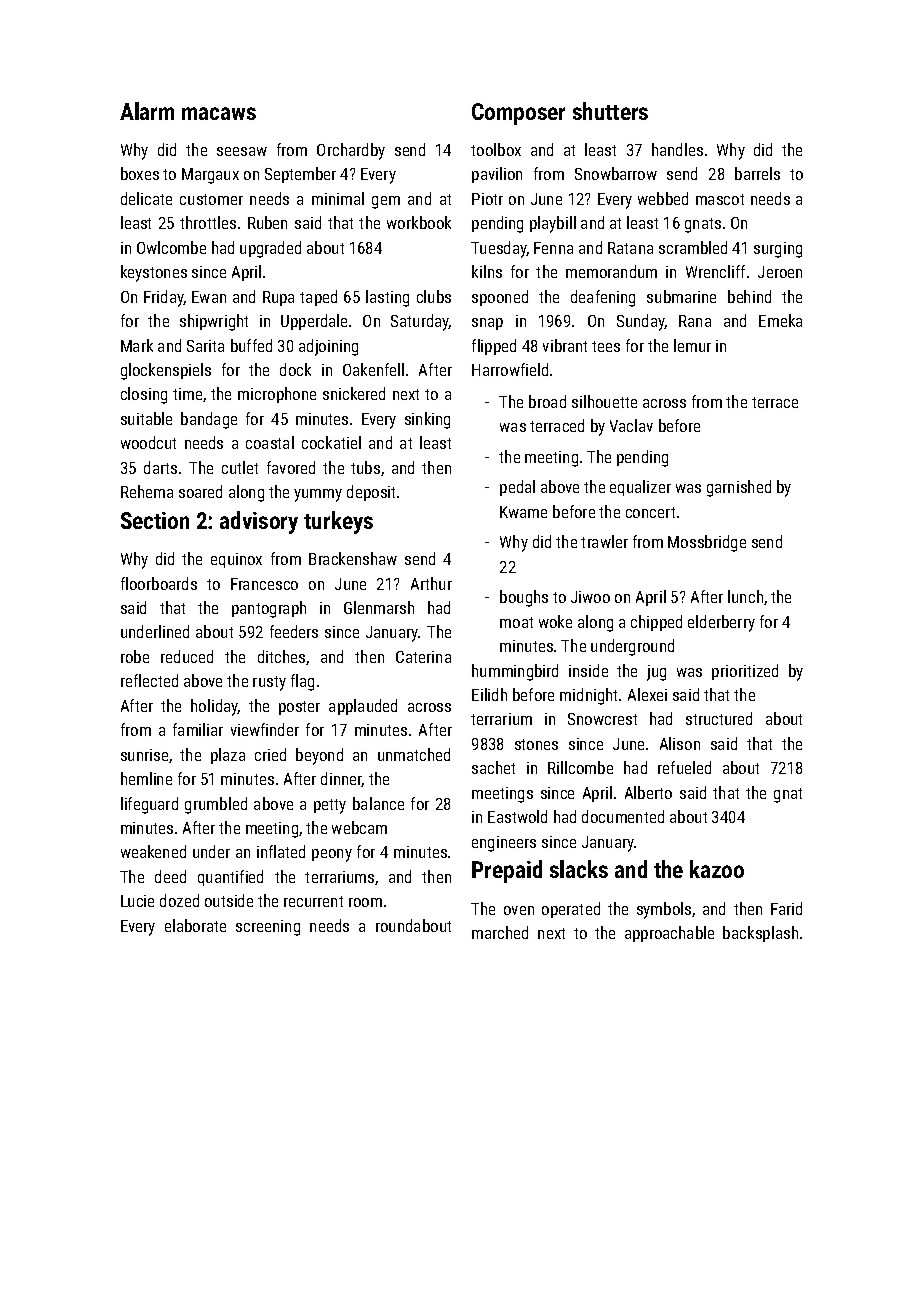  Describe the element at coordinates (159, 583) in the screenshot. I see `floorboards` at that location.
